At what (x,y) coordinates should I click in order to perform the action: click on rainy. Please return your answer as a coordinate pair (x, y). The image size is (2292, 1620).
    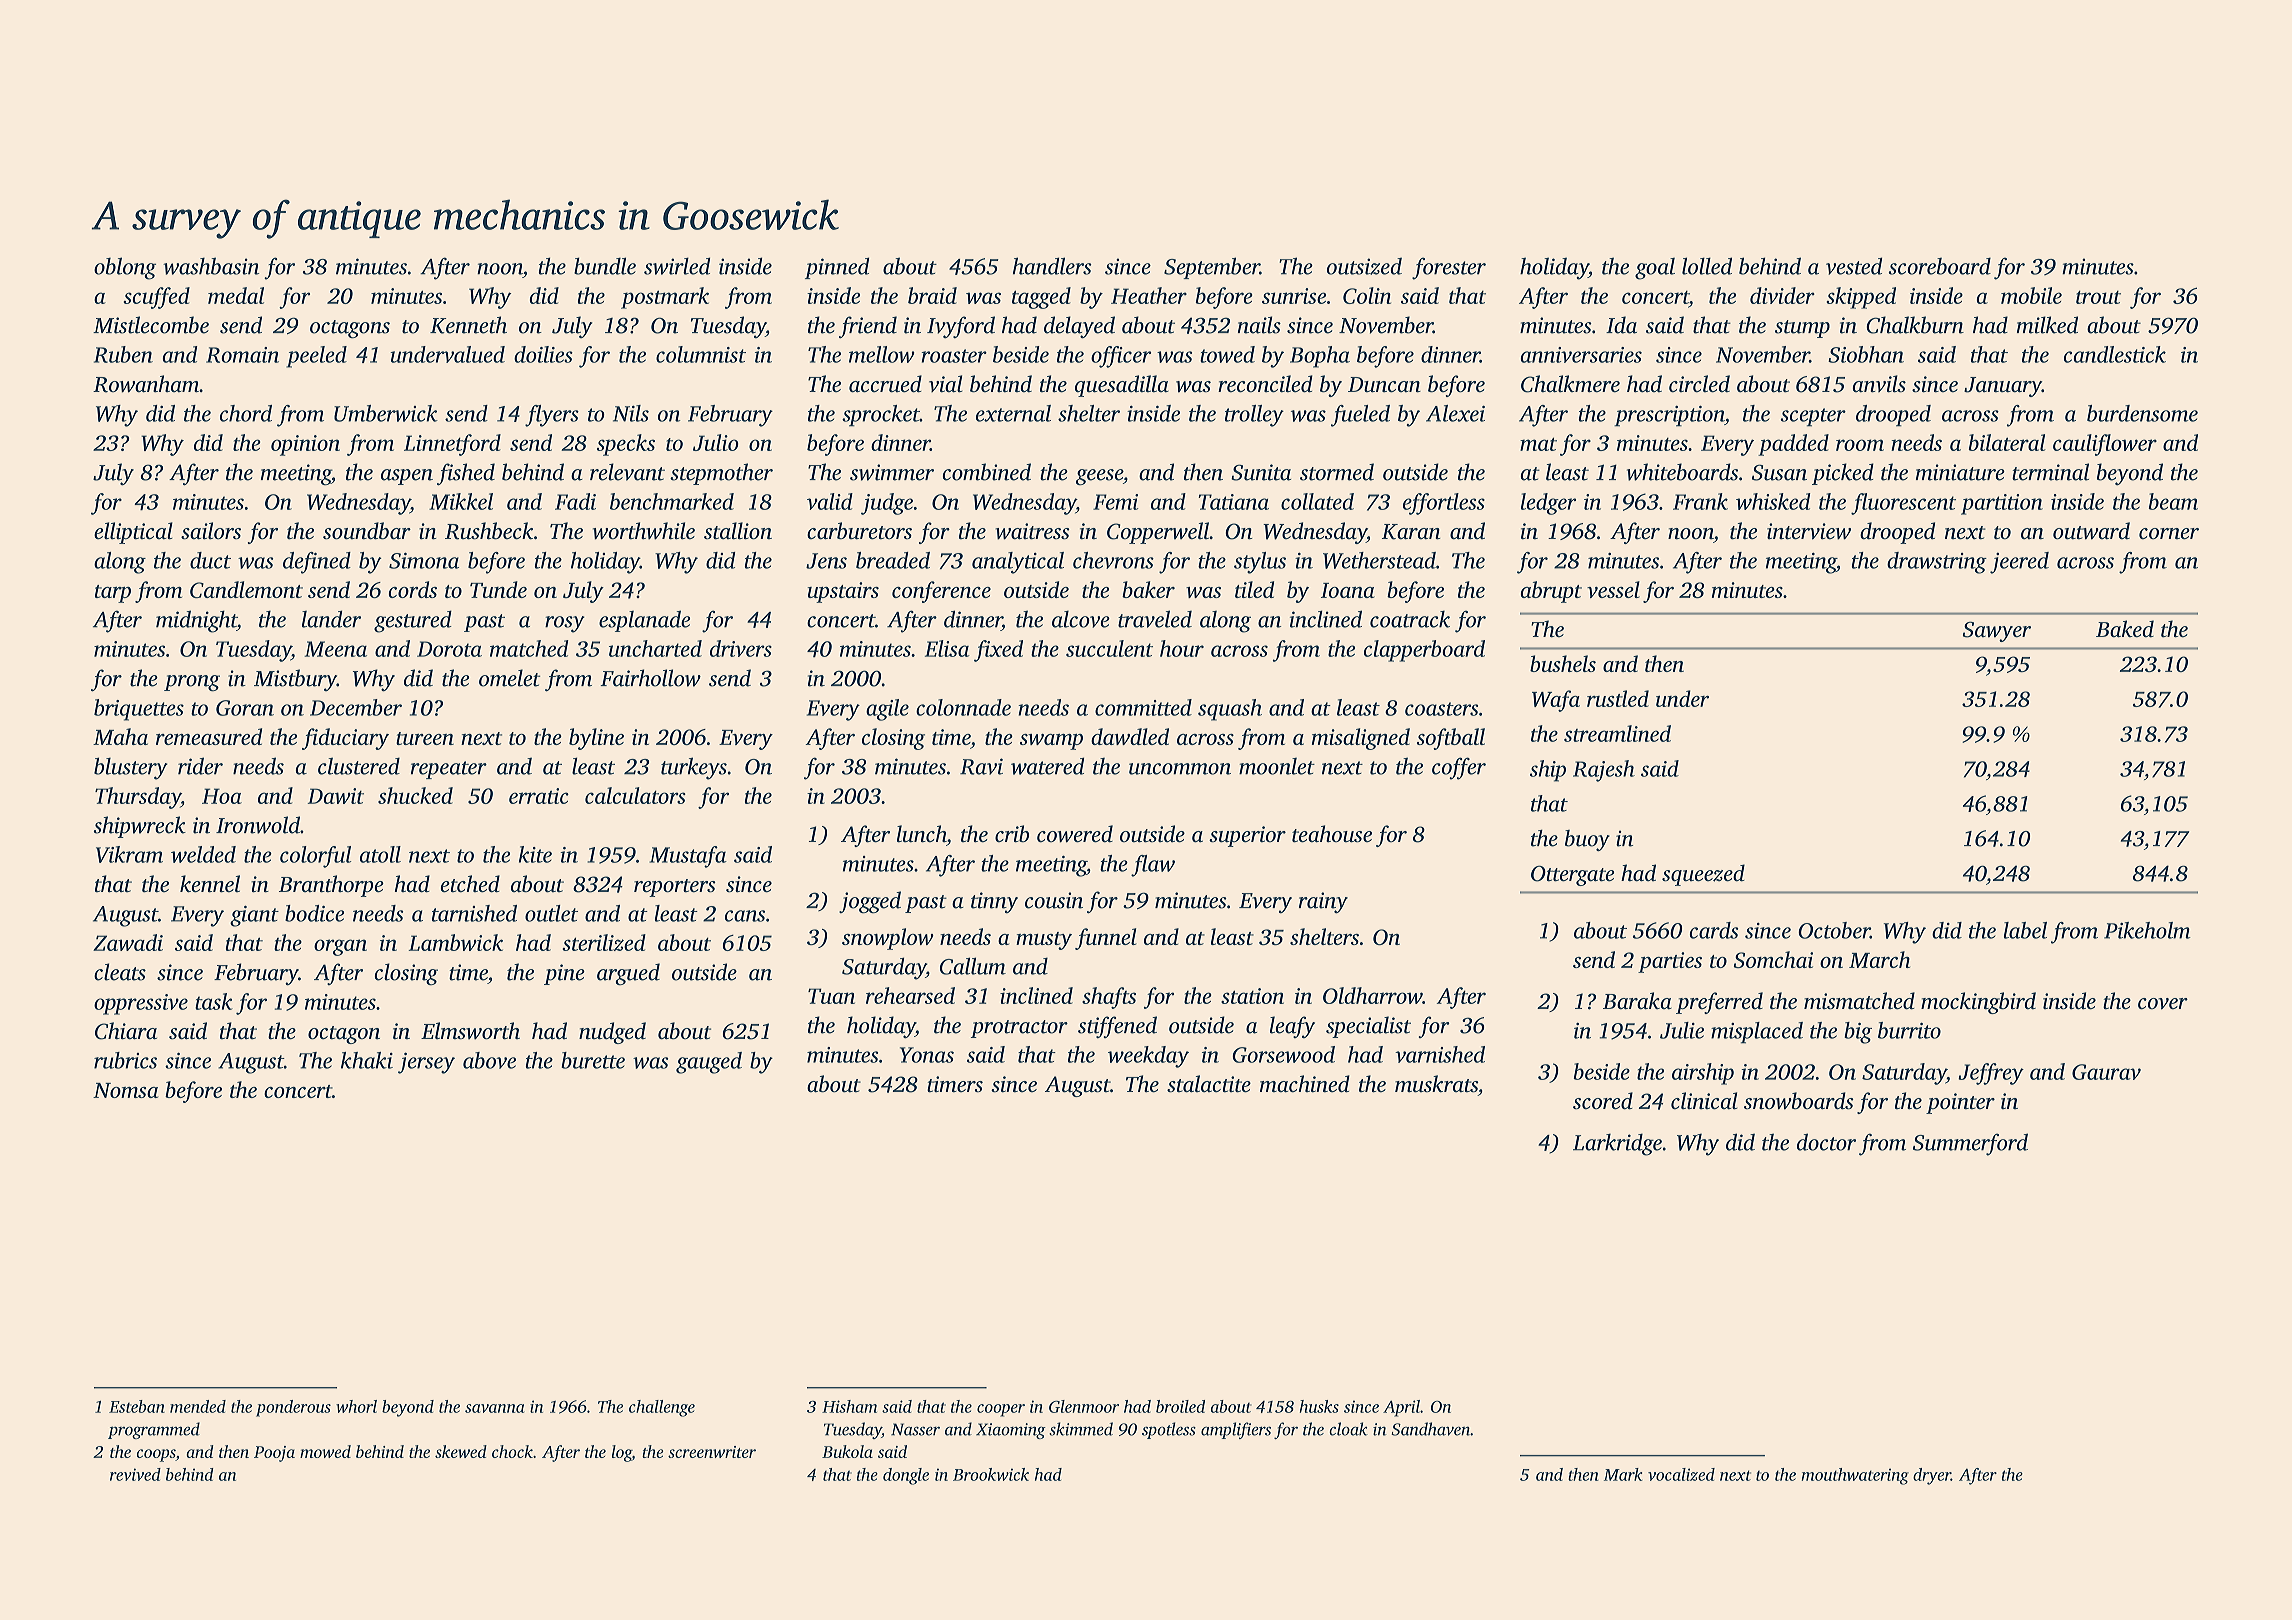
    Looking at the image, I should click on (1323, 902).
